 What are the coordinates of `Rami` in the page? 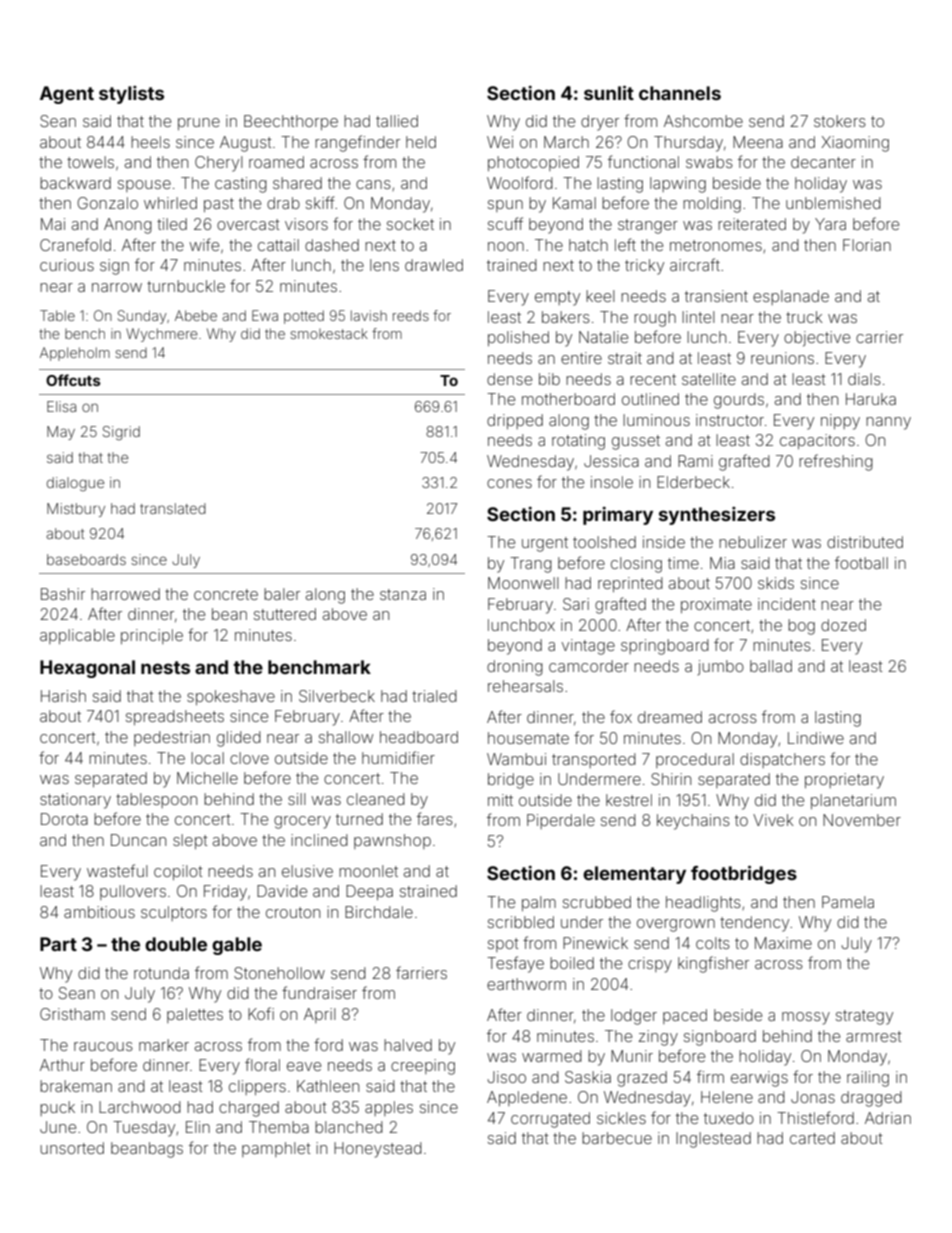 It's located at (695, 461).
